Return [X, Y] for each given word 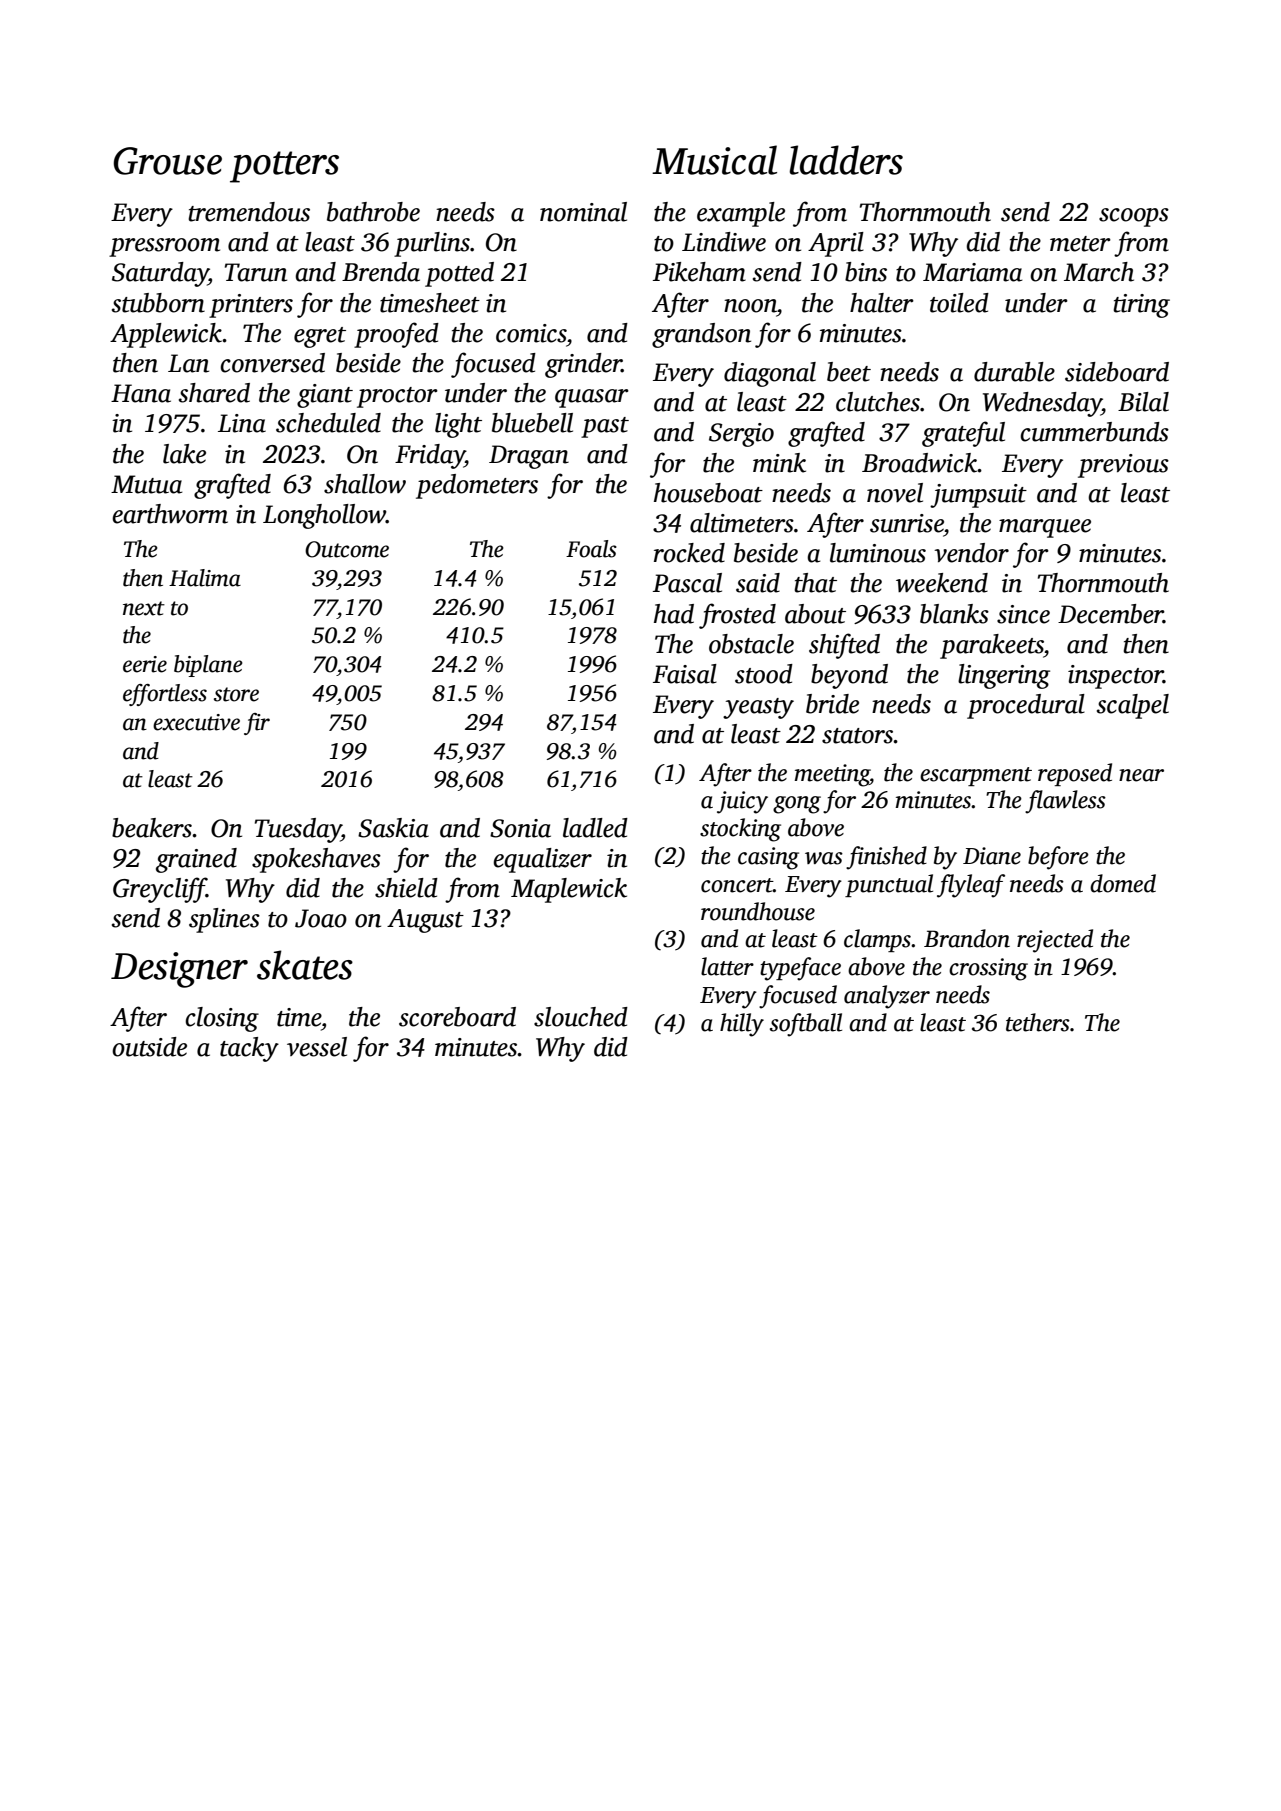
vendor [971, 553]
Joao [321, 918]
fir [257, 724]
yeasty [758, 708]
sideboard [1117, 372]
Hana [141, 393]
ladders [846, 160]
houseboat [708, 493]
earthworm [170, 514]
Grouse [167, 161]
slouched [581, 1017]
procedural [1026, 706]
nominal [583, 212]
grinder [583, 365]
